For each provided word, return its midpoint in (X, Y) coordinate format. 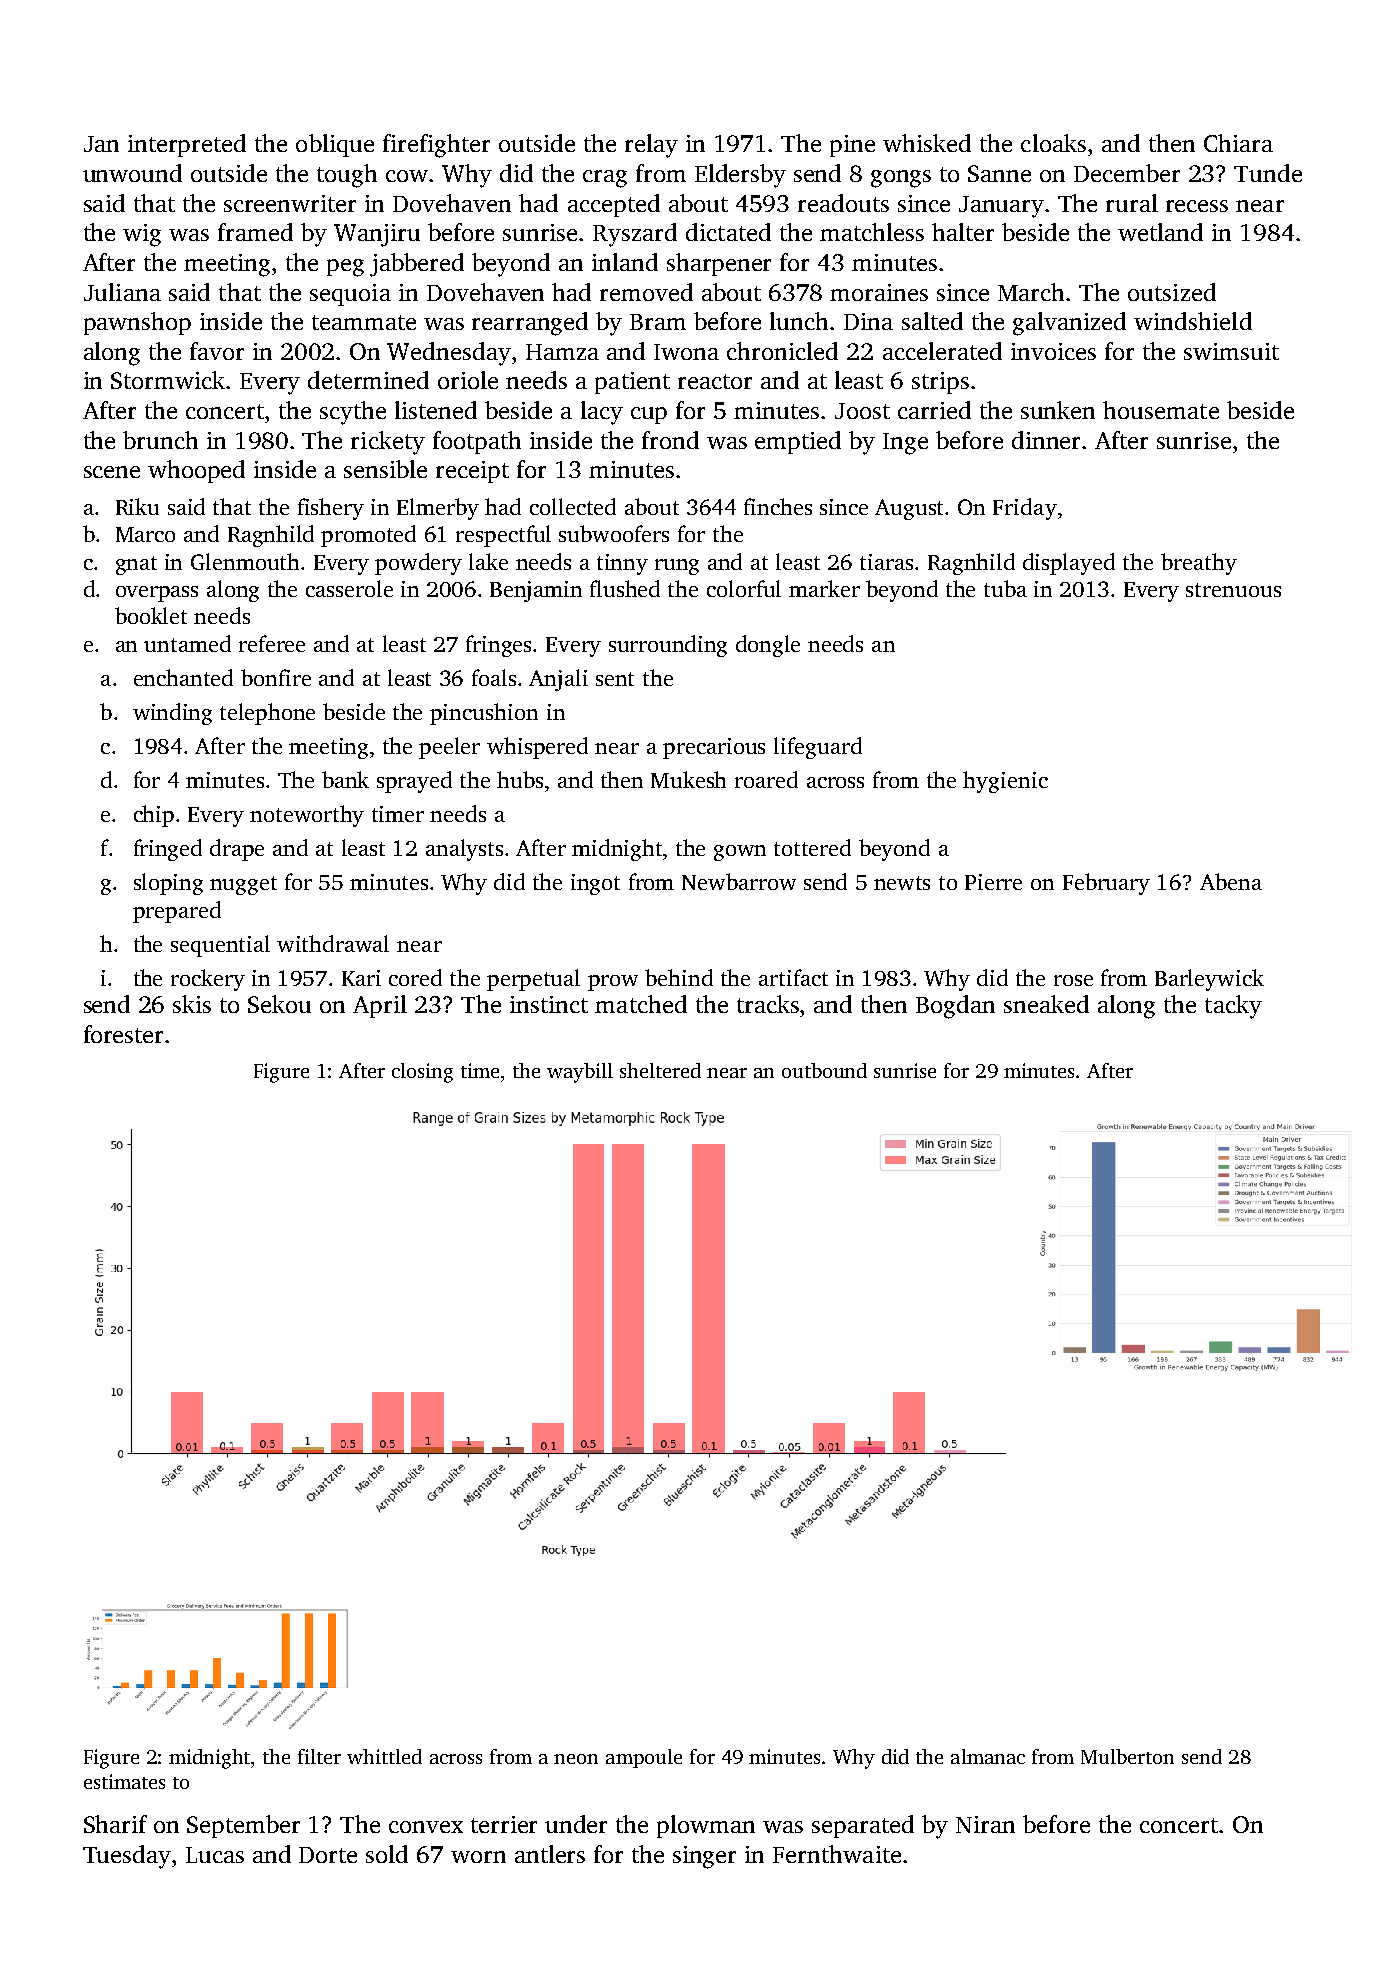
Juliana (122, 292)
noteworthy (307, 816)
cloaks (1053, 143)
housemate (1161, 410)
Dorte (328, 1855)
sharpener (719, 264)
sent (615, 679)
